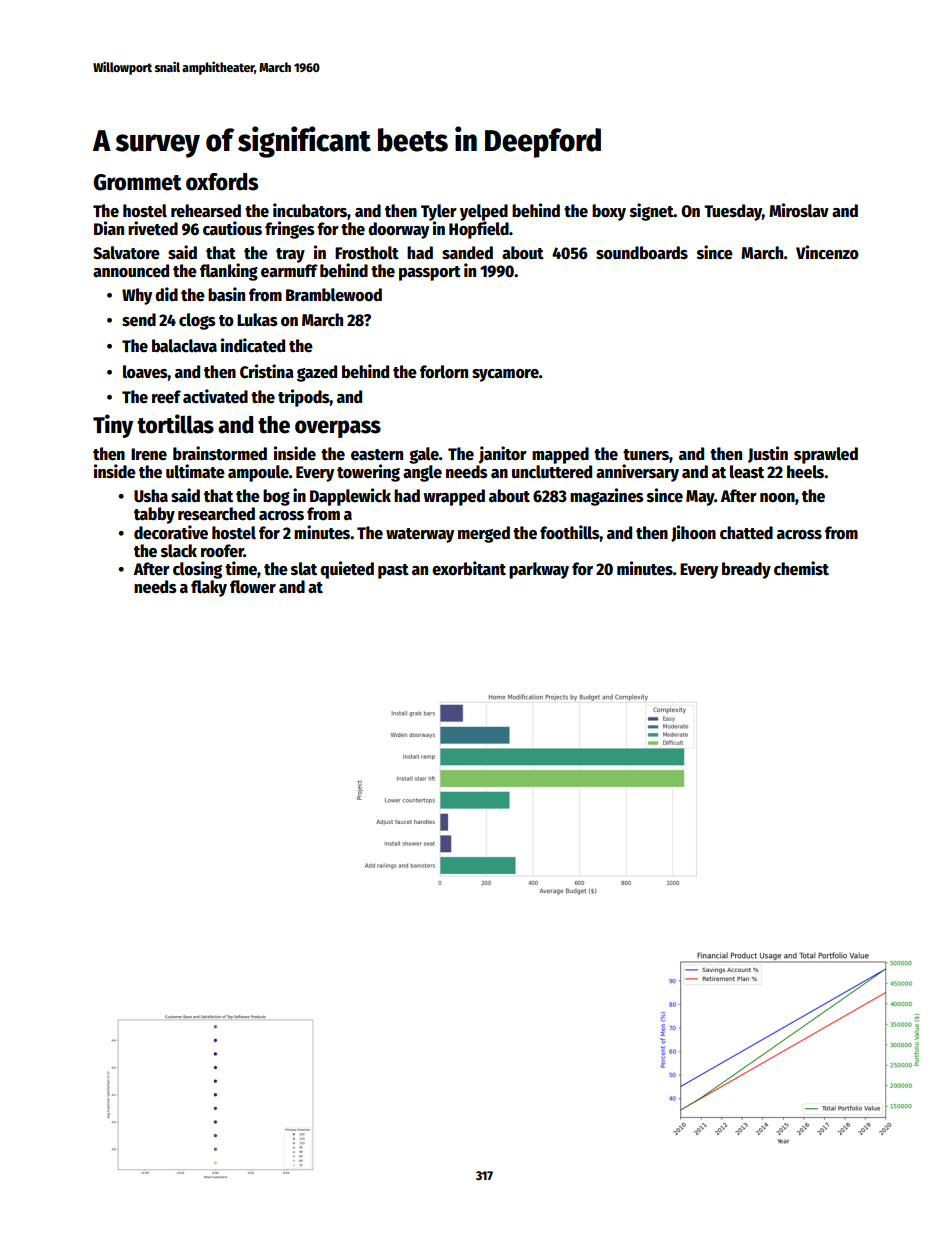  I want to click on earmuff, so click(289, 271).
